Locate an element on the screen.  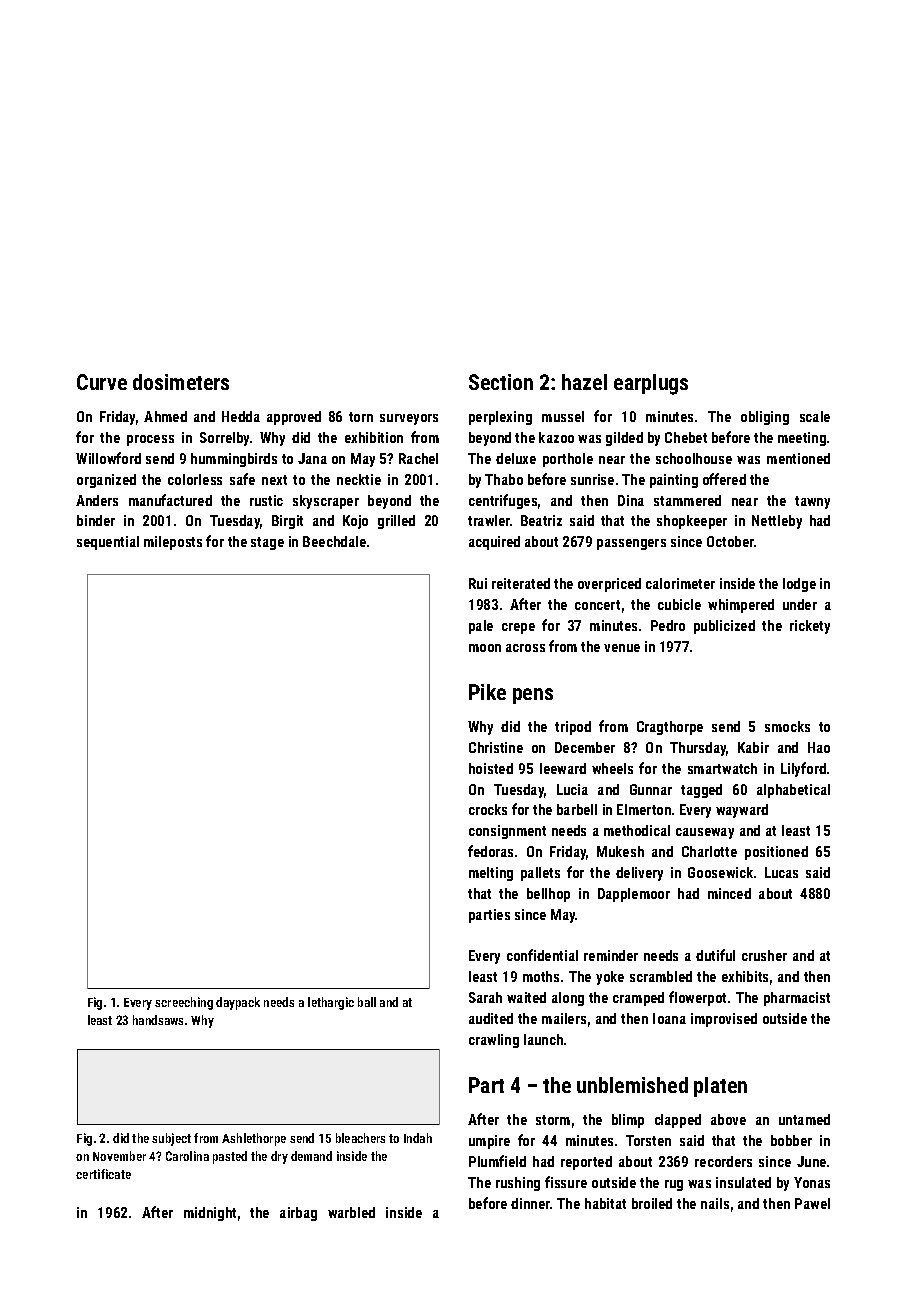
surveyors is located at coordinates (409, 419).
